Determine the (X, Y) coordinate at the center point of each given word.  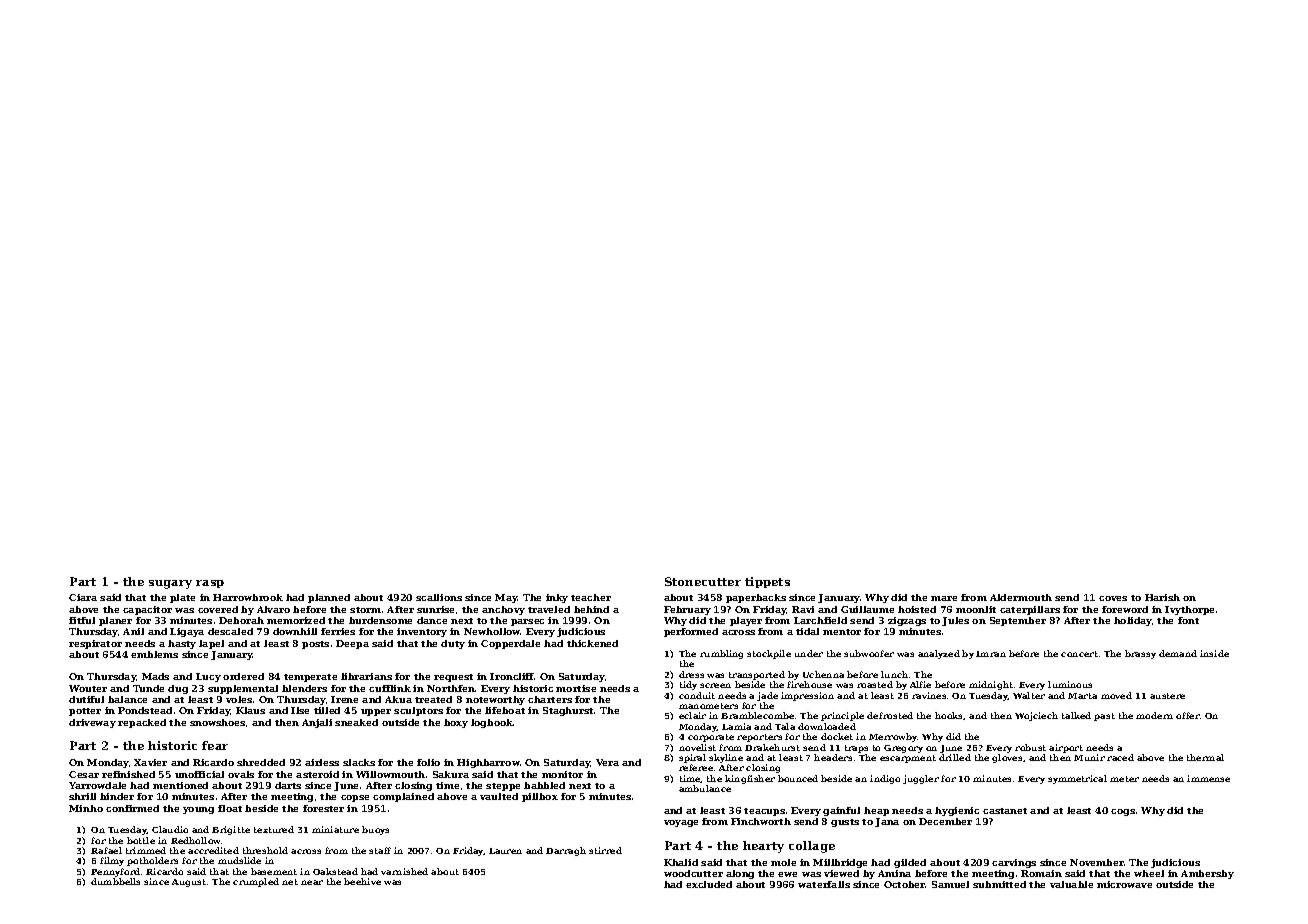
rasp (210, 584)
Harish (1162, 597)
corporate (711, 738)
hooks (949, 716)
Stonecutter (703, 581)
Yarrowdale (97, 785)
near (312, 882)
